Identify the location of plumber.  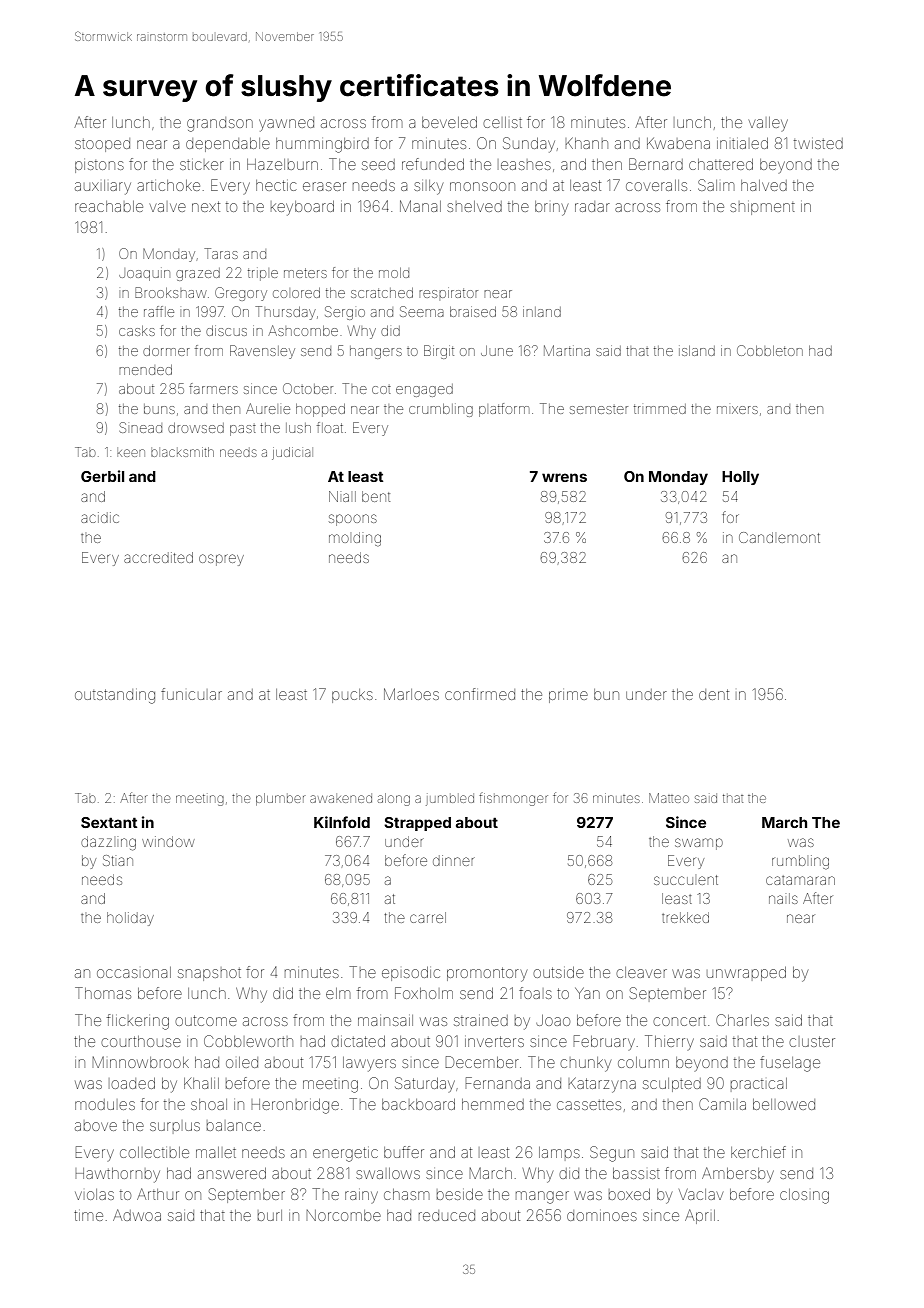
(280, 799).
